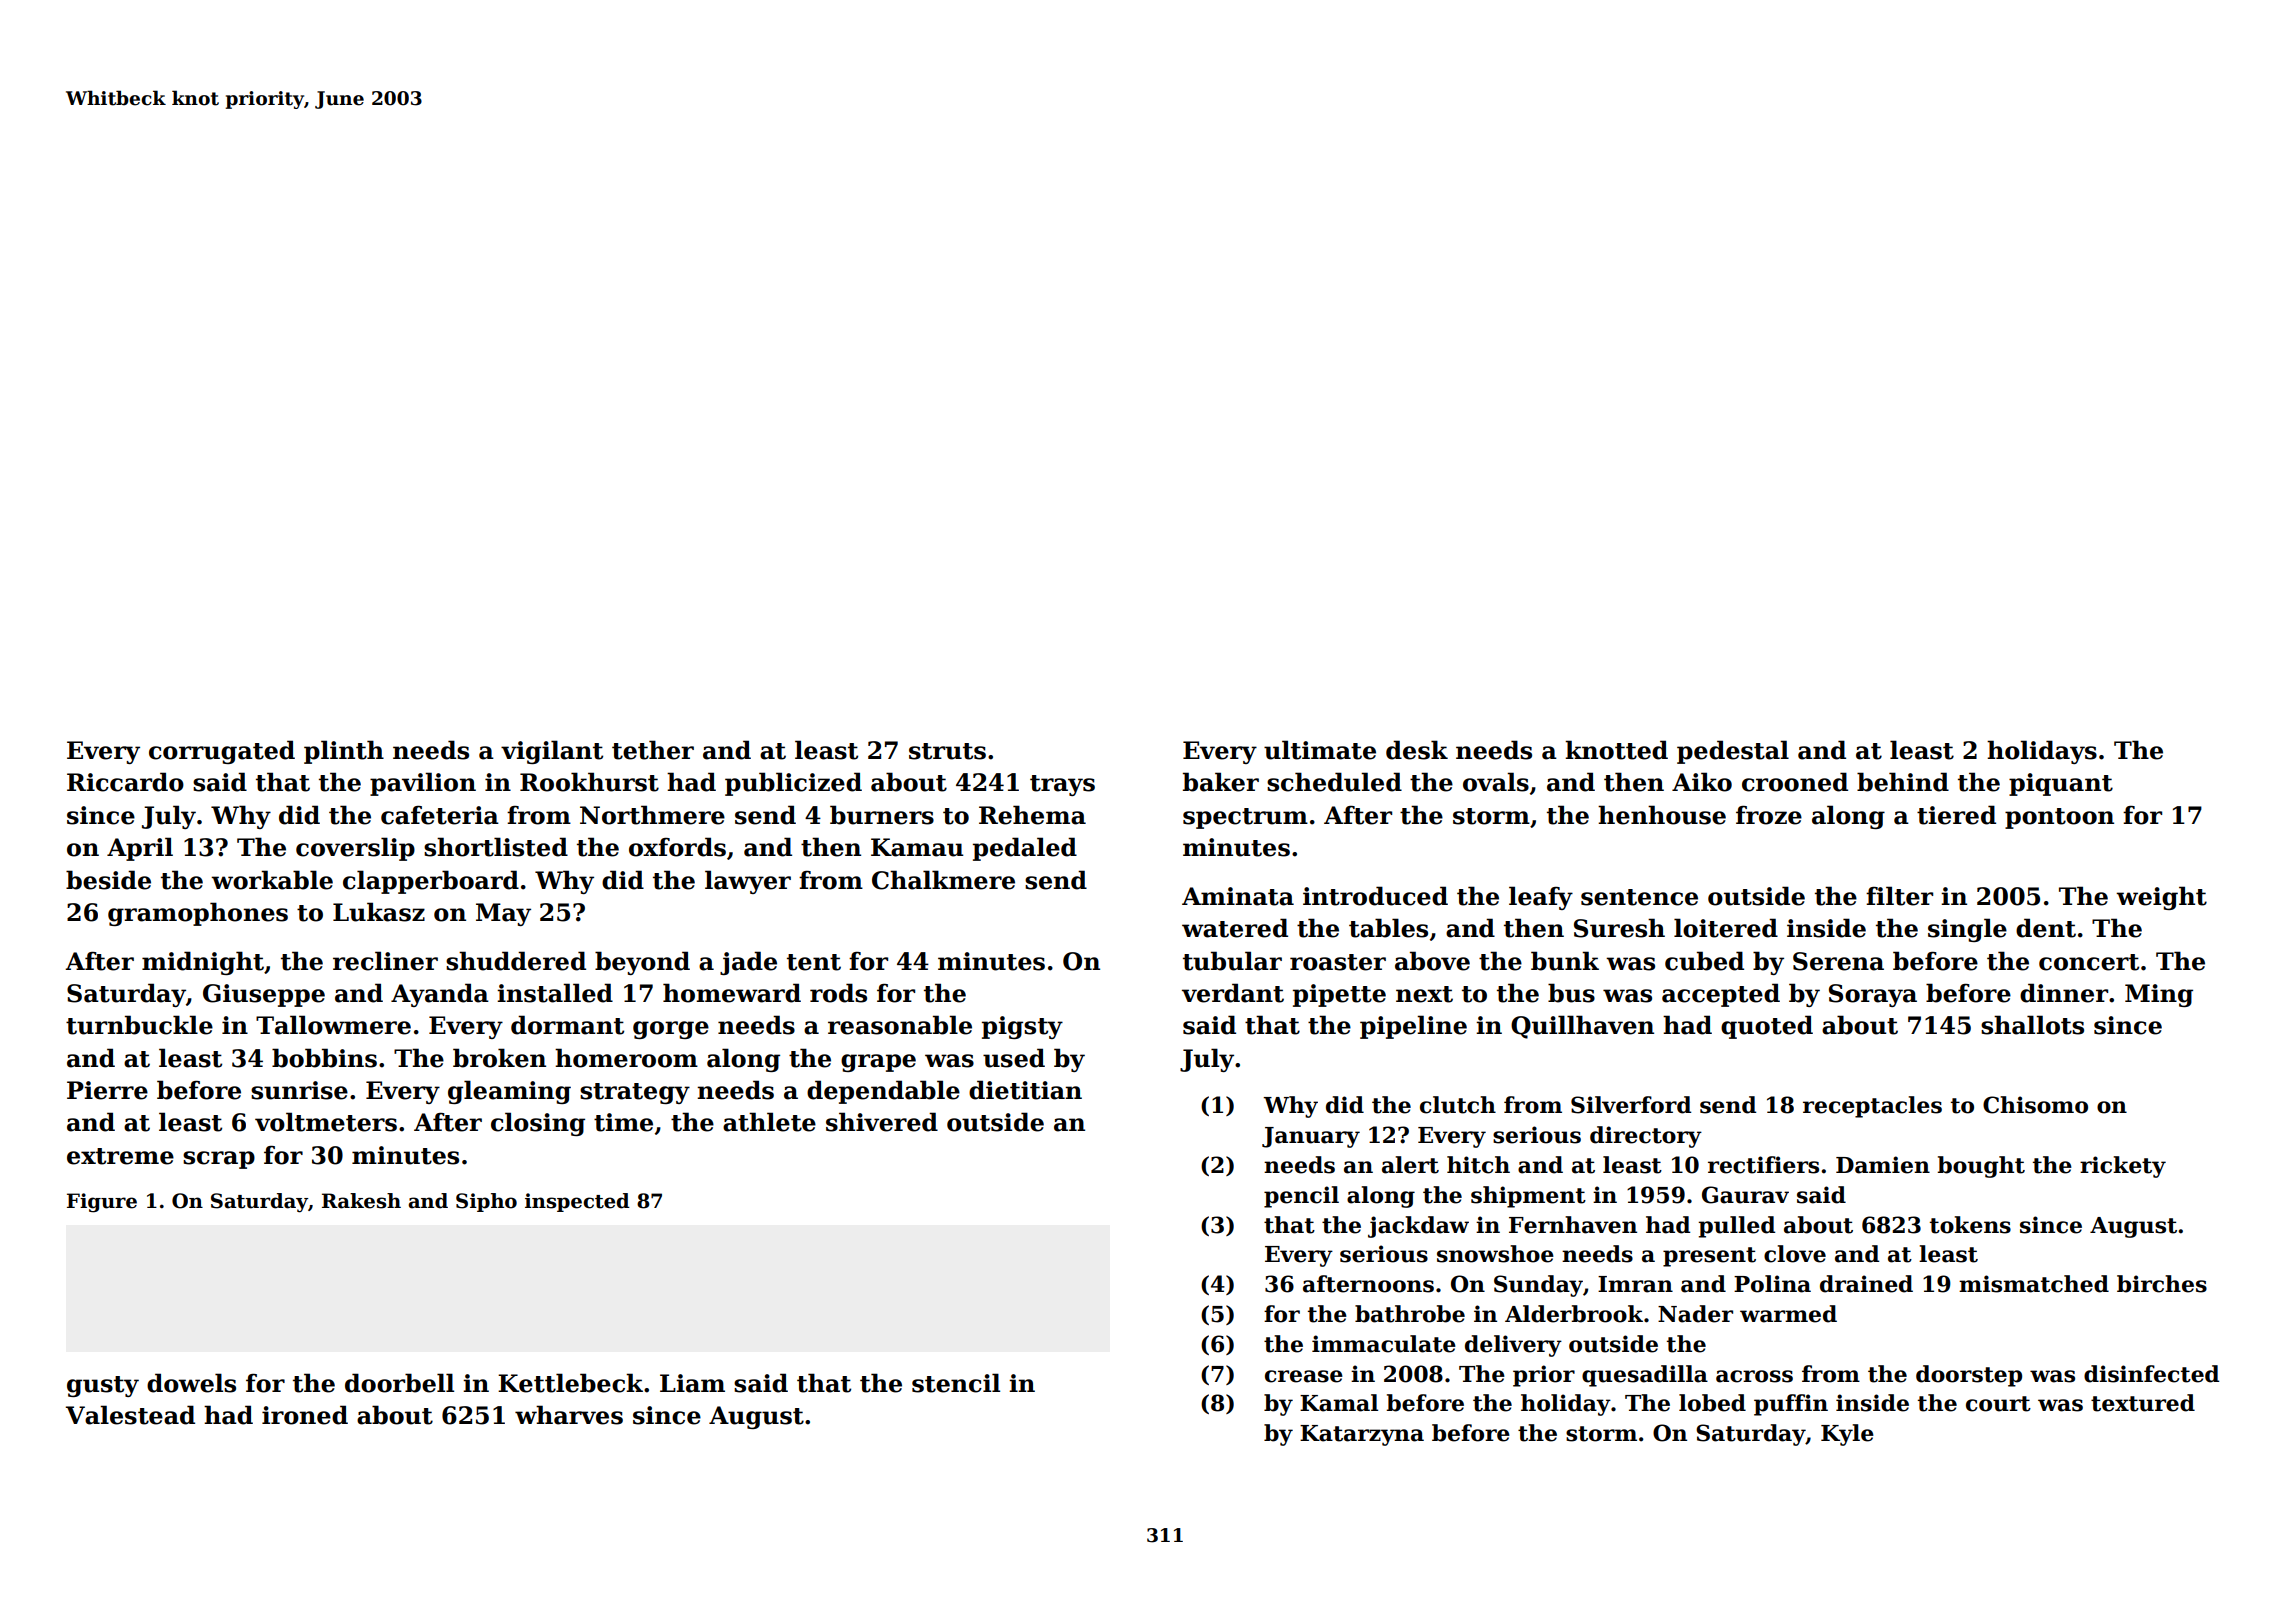  What do you see at coordinates (1320, 750) in the image?
I see `ultimate` at bounding box center [1320, 750].
